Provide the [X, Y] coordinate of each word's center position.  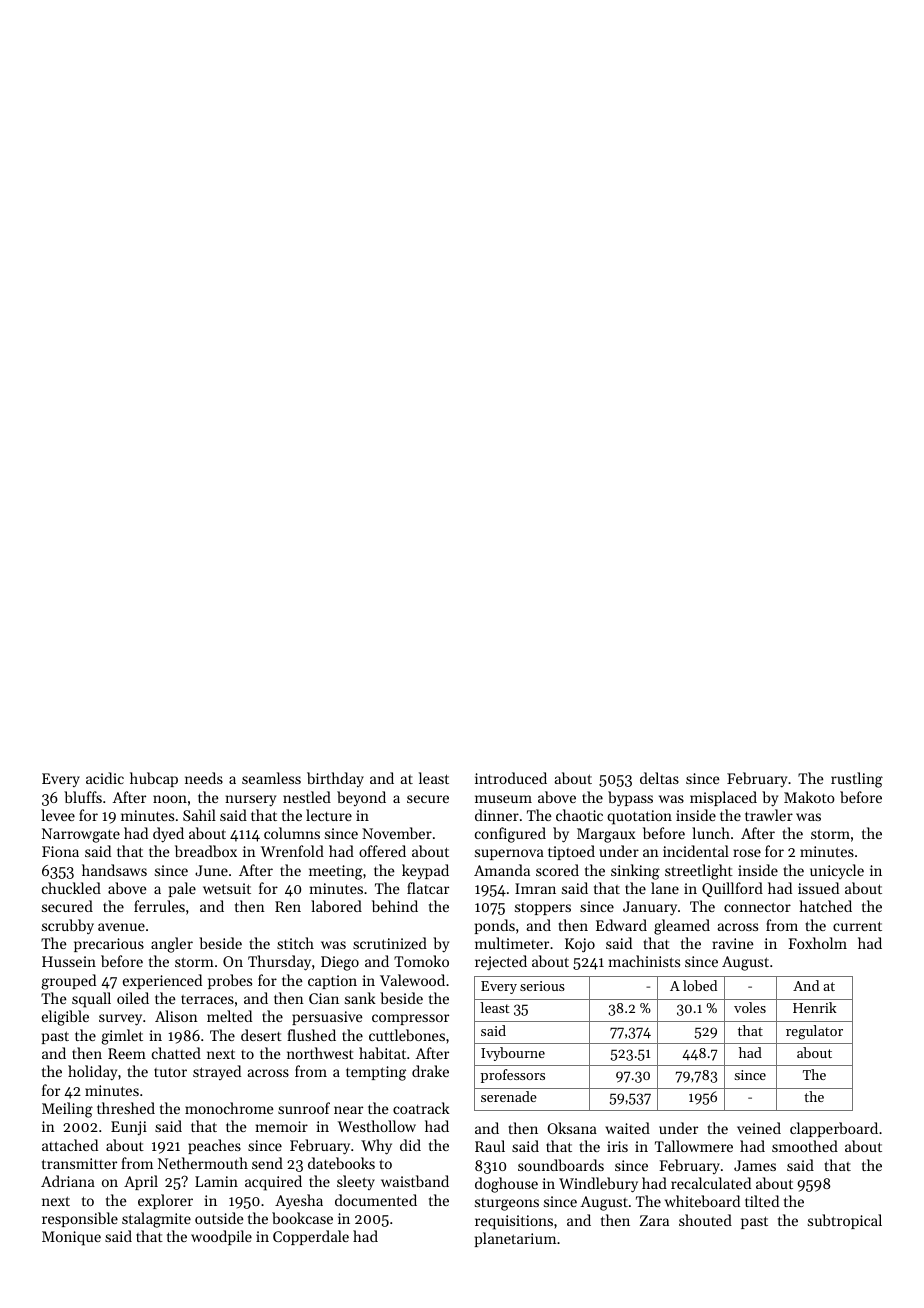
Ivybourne [513, 1054]
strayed [217, 1072]
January [650, 908]
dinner [497, 815]
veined [759, 1128]
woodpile [221, 1237]
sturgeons [507, 1204]
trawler [769, 815]
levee [58, 815]
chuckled [71, 888]
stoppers [543, 909]
